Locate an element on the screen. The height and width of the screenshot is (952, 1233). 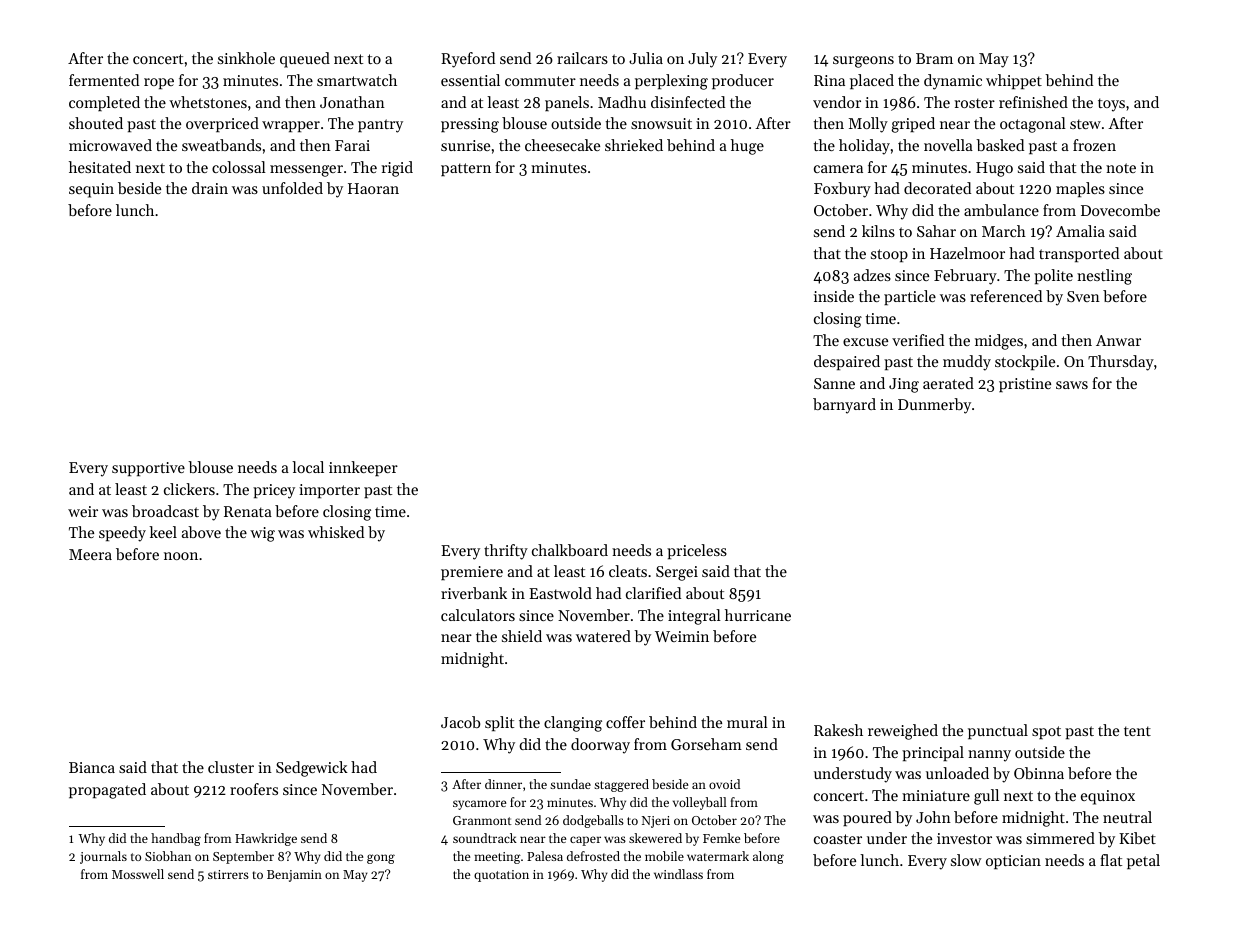
sunrise is located at coordinates (465, 145).
